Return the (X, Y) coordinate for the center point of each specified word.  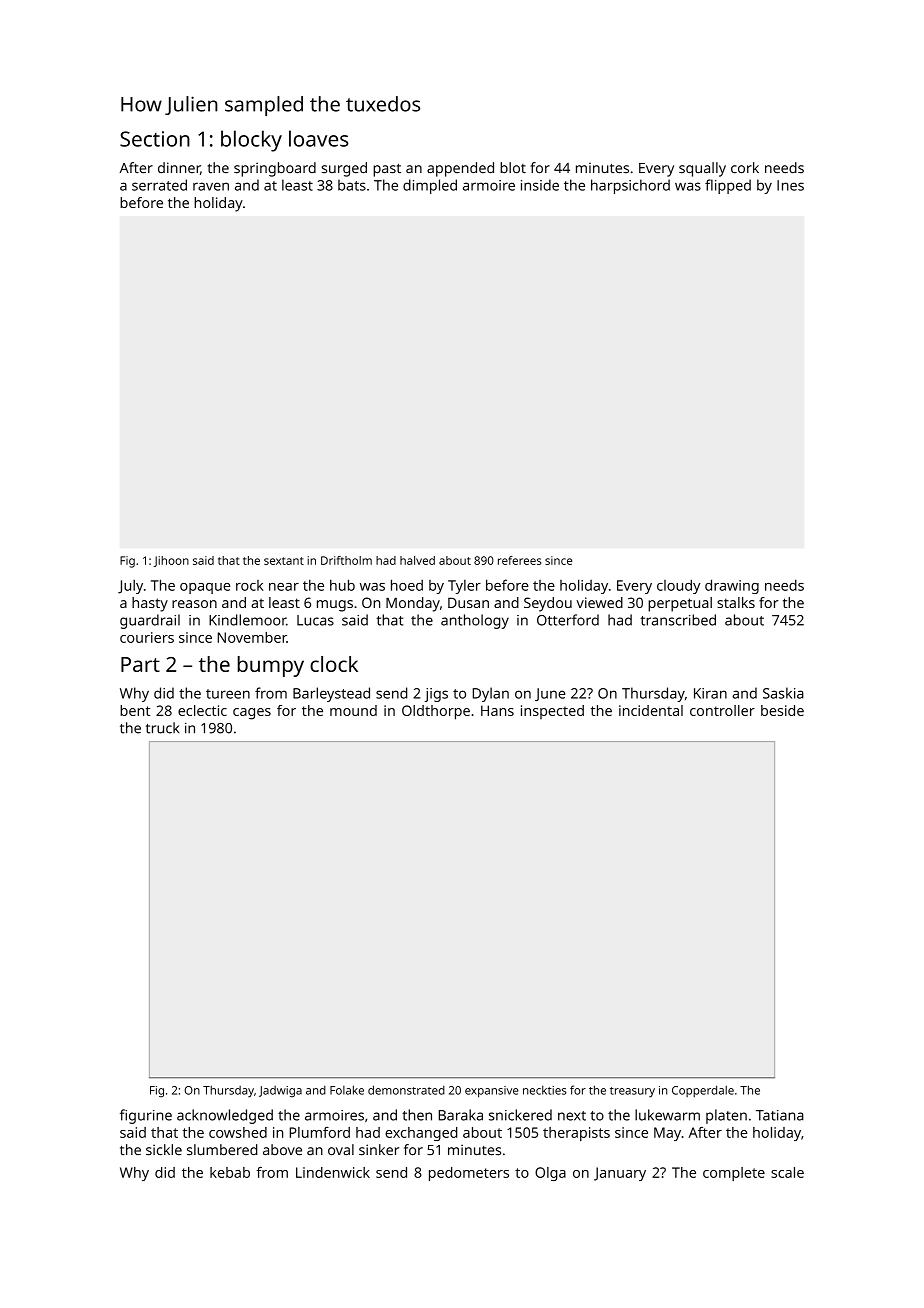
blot (513, 167)
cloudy (678, 586)
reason (194, 604)
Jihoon (171, 561)
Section (155, 139)
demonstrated (406, 1090)
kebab (230, 1172)
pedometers (469, 1174)
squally (702, 169)
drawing (732, 586)
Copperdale (703, 1091)
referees (519, 560)
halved (417, 560)
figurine (146, 1116)
